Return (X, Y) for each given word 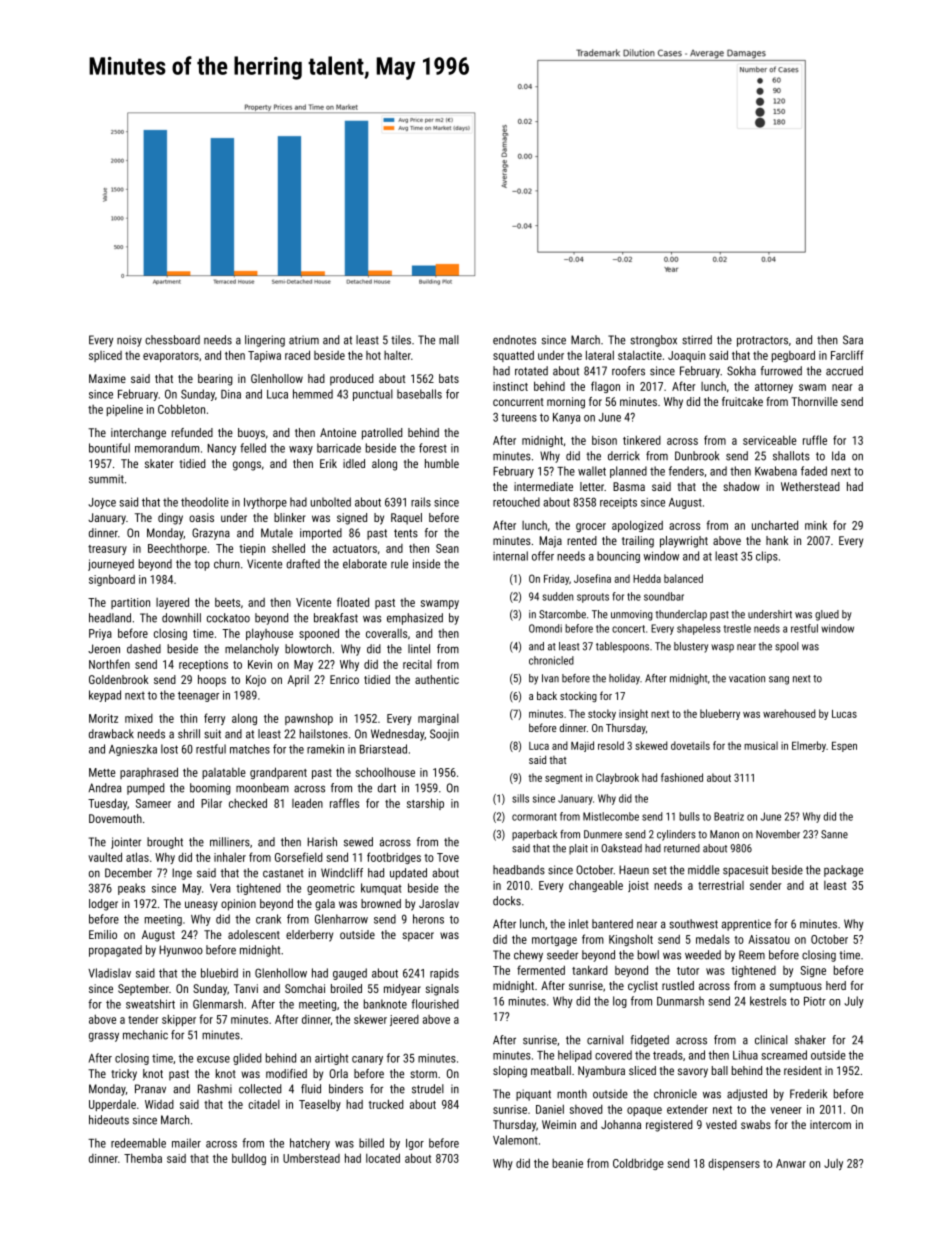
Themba (143, 1158)
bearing (215, 380)
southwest (693, 924)
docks (507, 901)
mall (449, 340)
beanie (567, 1163)
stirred (697, 340)
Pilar (211, 803)
